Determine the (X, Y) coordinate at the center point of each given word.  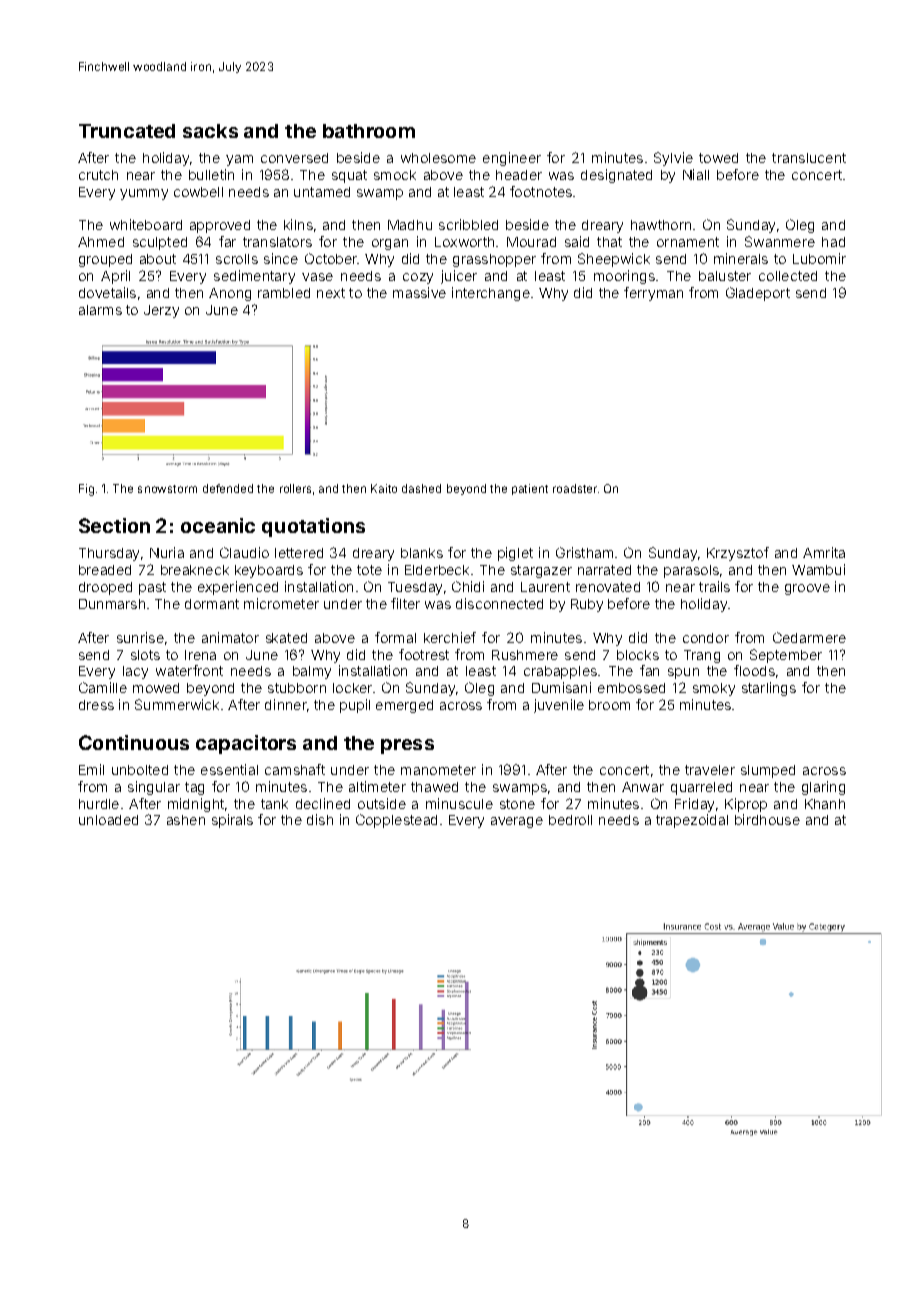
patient (530, 489)
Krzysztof (738, 554)
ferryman (653, 294)
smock (395, 175)
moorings (624, 277)
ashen (186, 820)
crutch (98, 175)
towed (718, 158)
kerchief (450, 637)
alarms (100, 310)
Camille (103, 687)
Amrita (824, 552)
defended (228, 488)
